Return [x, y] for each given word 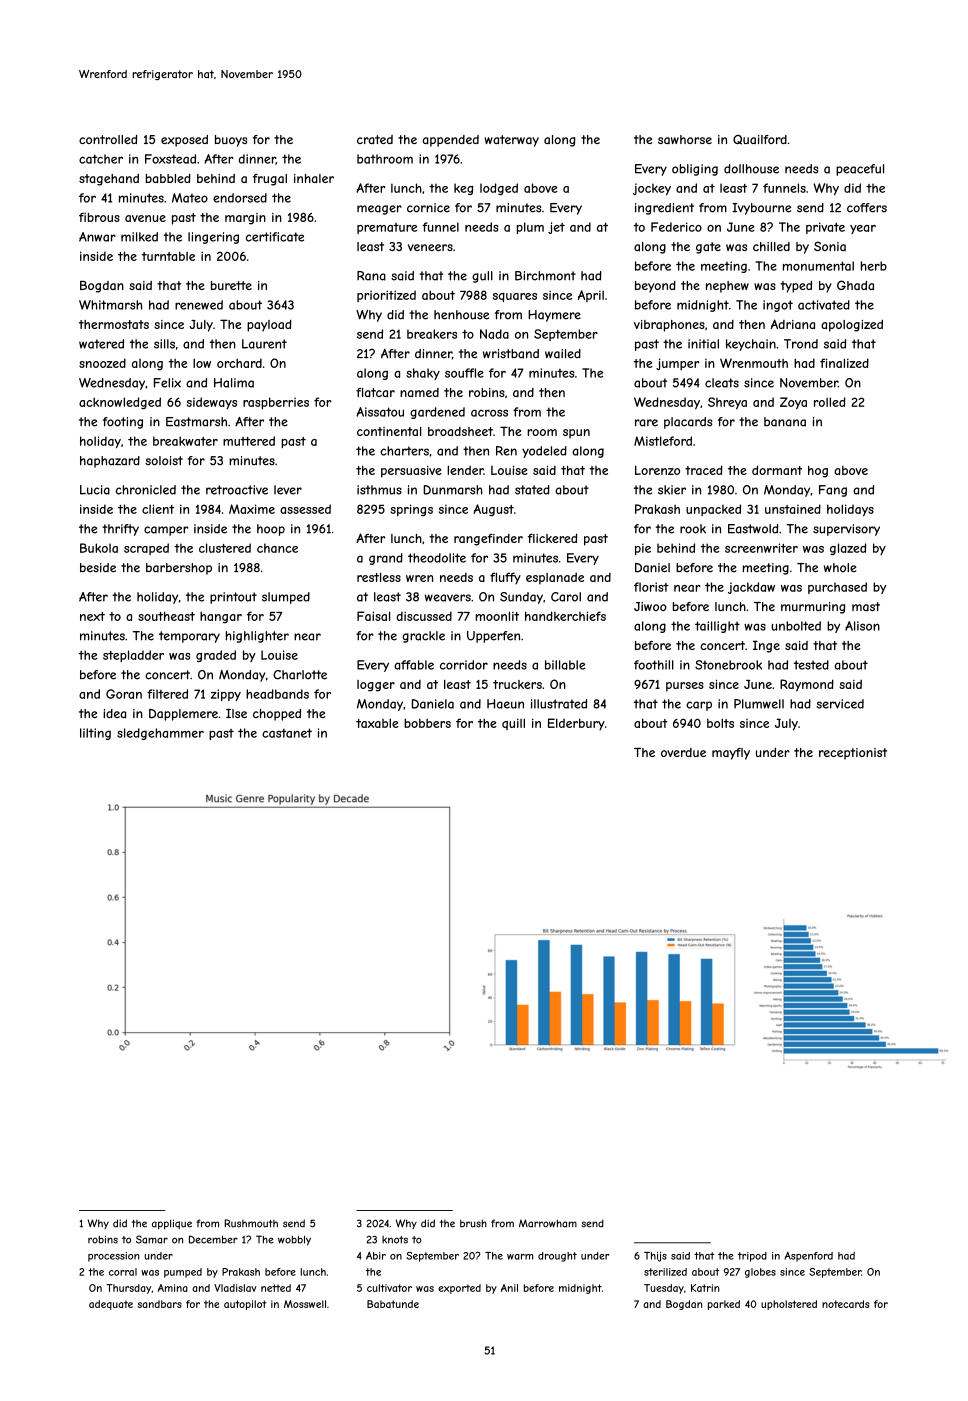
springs [411, 510]
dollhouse [751, 169]
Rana [371, 276]
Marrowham [548, 1223]
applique [172, 1224]
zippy [226, 695]
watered [101, 344]
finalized [844, 363]
